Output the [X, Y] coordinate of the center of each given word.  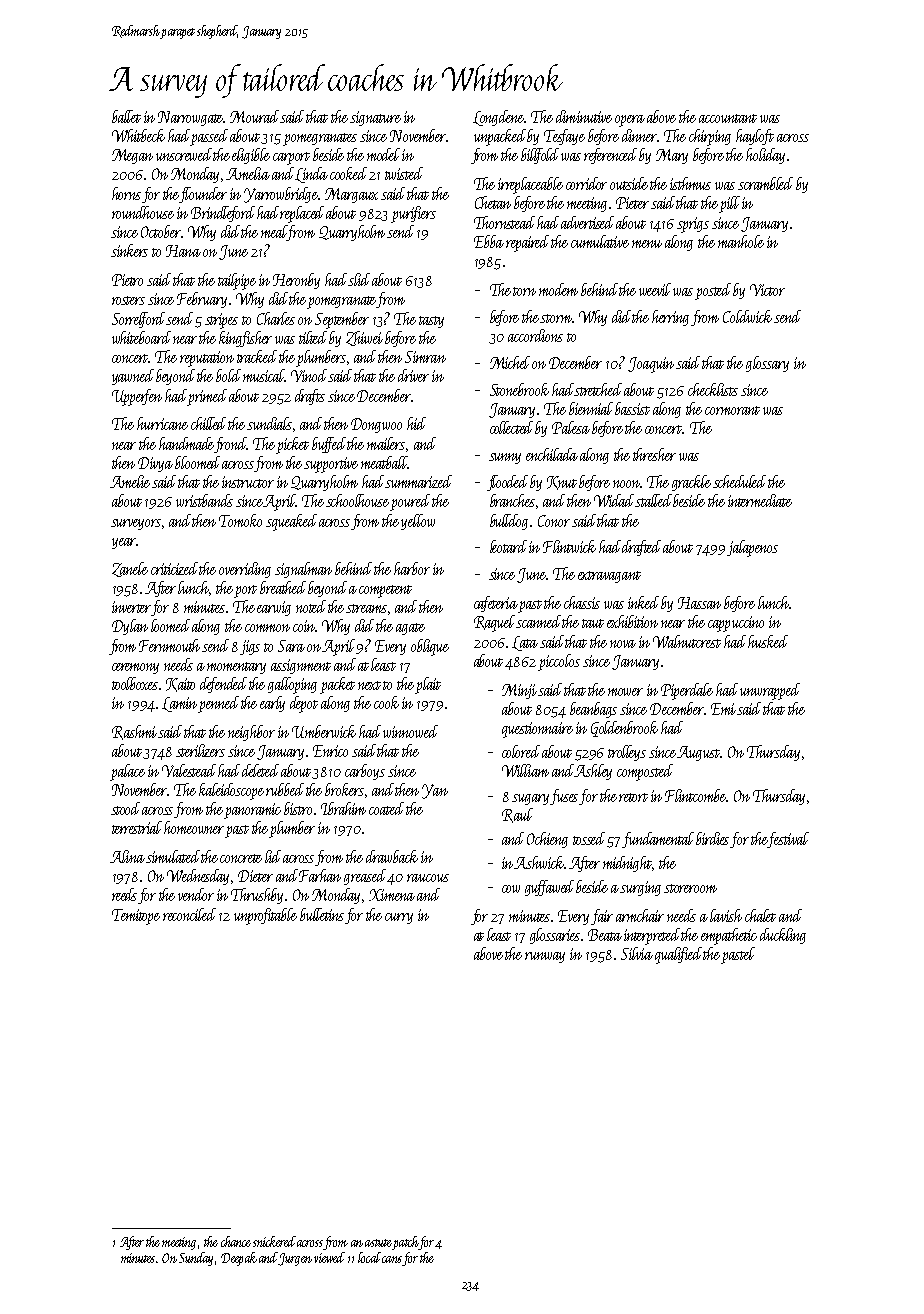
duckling [783, 936]
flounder [203, 195]
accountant [728, 118]
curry [399, 918]
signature [375, 118]
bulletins [322, 914]
